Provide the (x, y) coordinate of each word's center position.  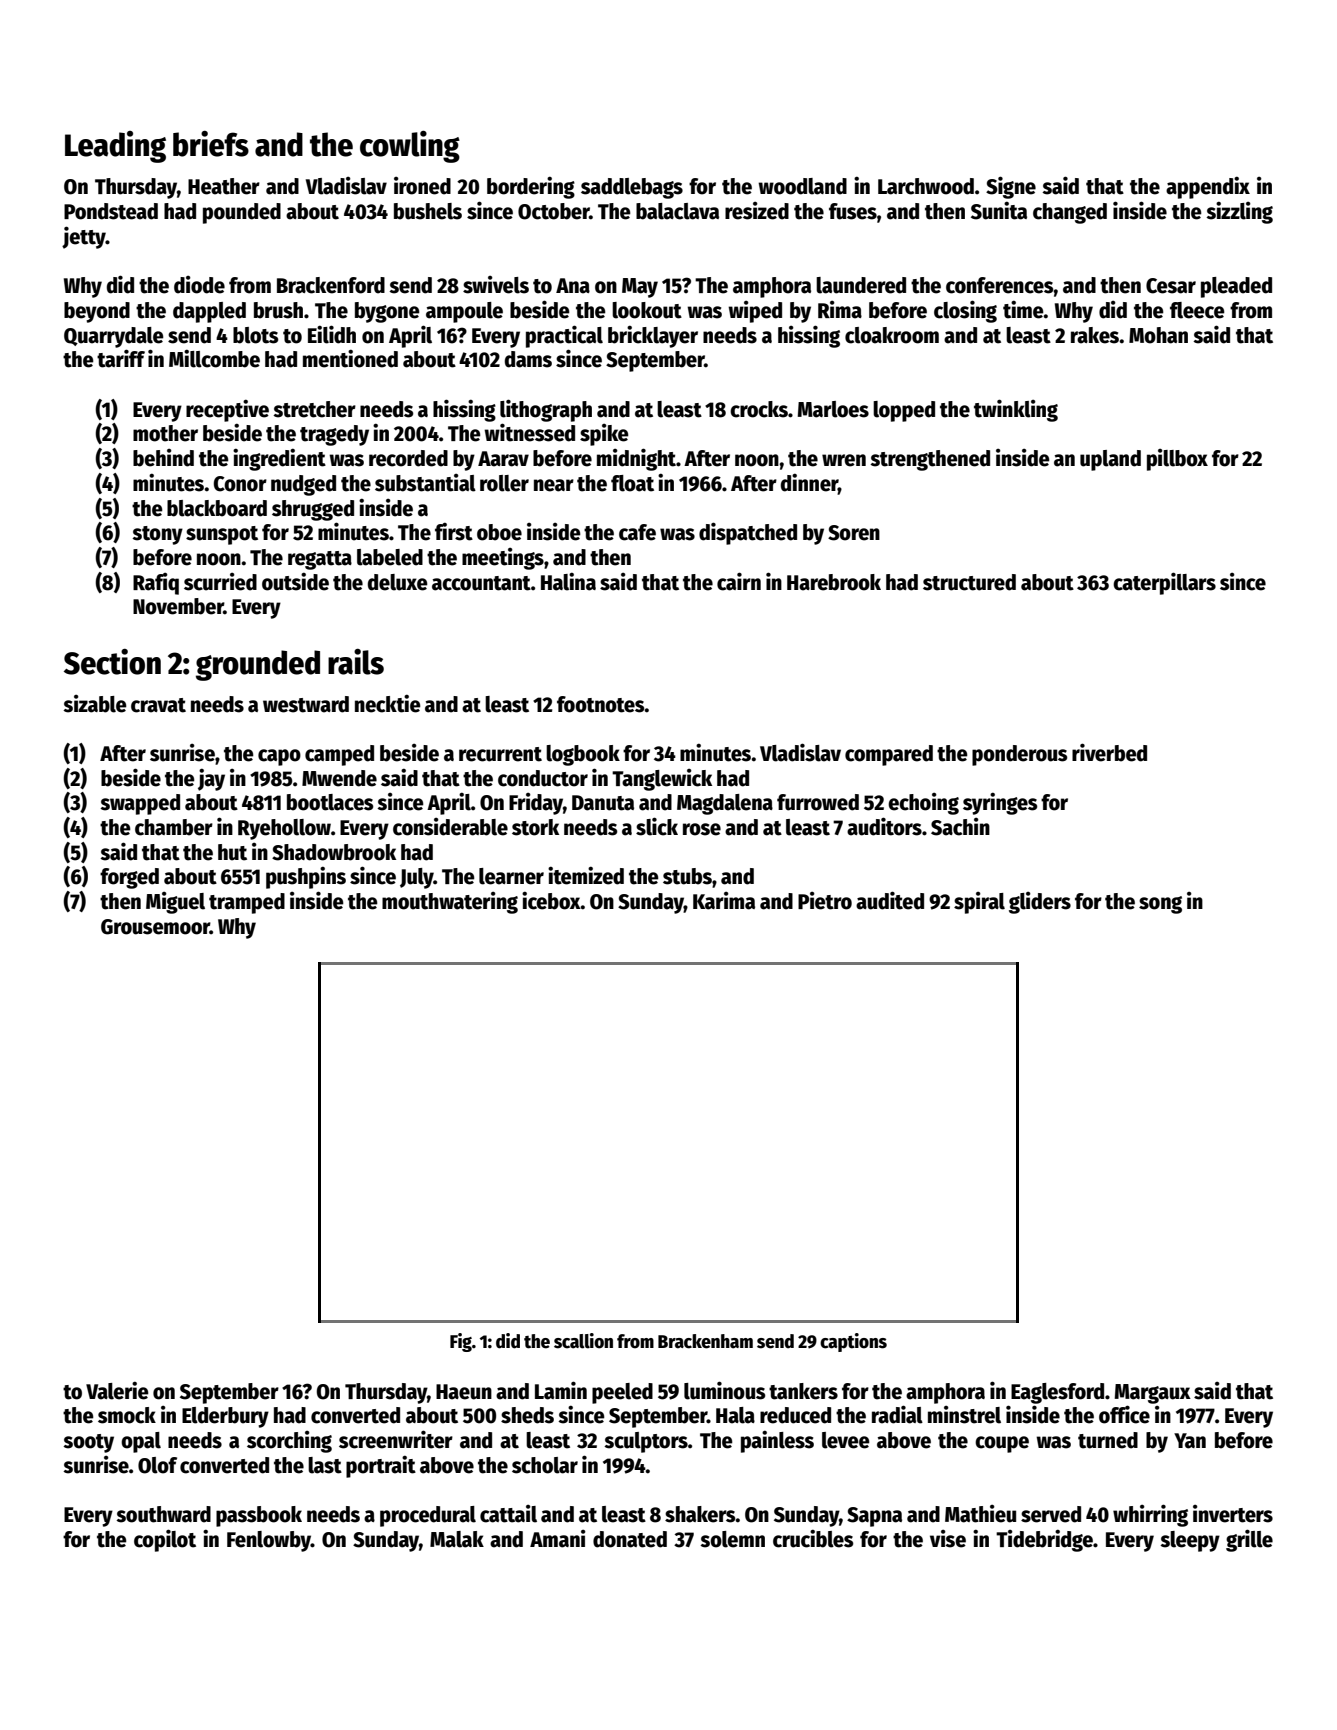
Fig (461, 1342)
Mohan (1158, 335)
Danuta (603, 803)
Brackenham (705, 1341)
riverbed (1109, 752)
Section (112, 662)
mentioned (350, 358)
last (325, 1465)
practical (564, 336)
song (1160, 905)
